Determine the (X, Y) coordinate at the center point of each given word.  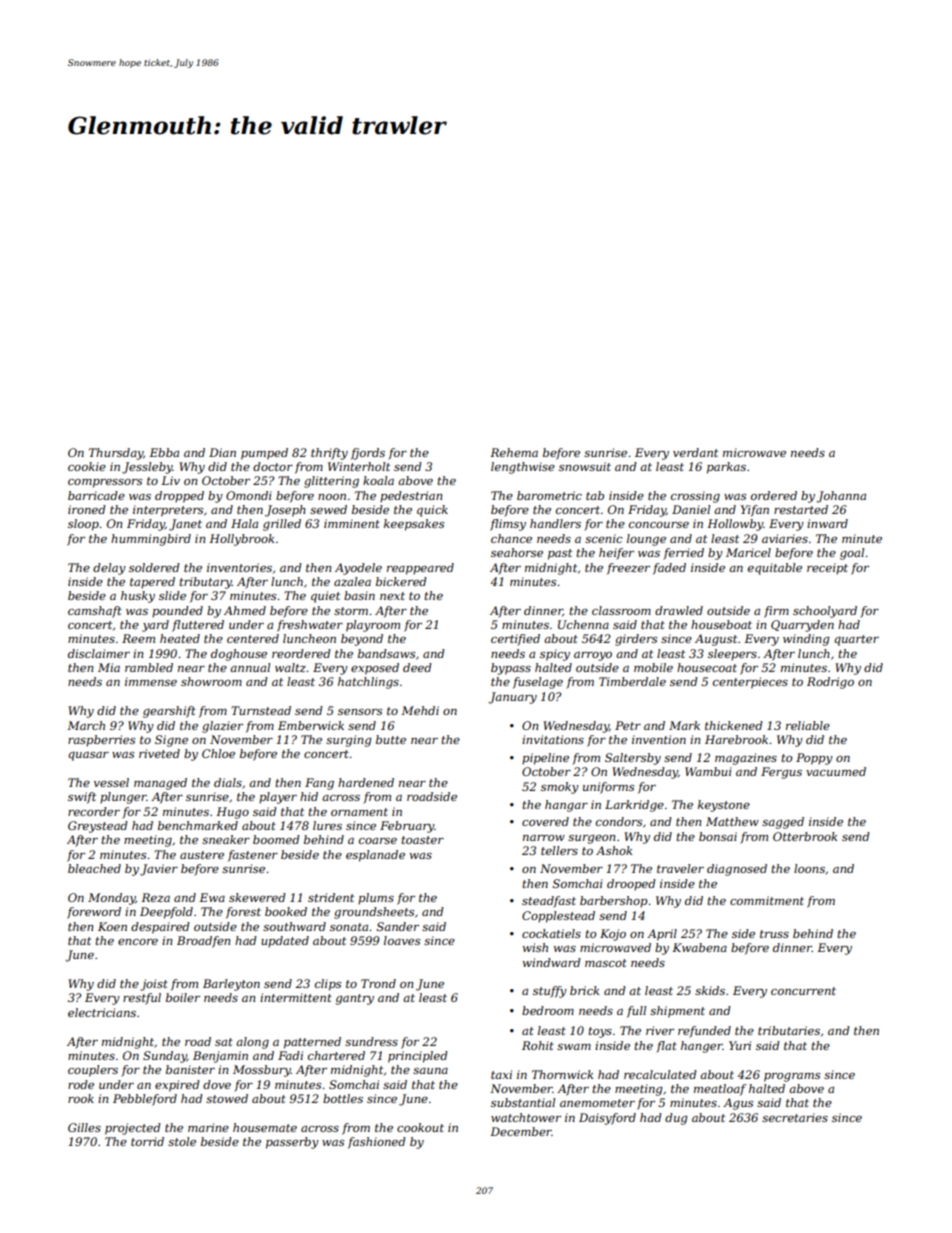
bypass (511, 669)
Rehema (514, 452)
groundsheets (374, 913)
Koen (112, 926)
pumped (264, 454)
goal (852, 554)
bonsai (718, 836)
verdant (695, 452)
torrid (147, 1141)
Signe (171, 741)
